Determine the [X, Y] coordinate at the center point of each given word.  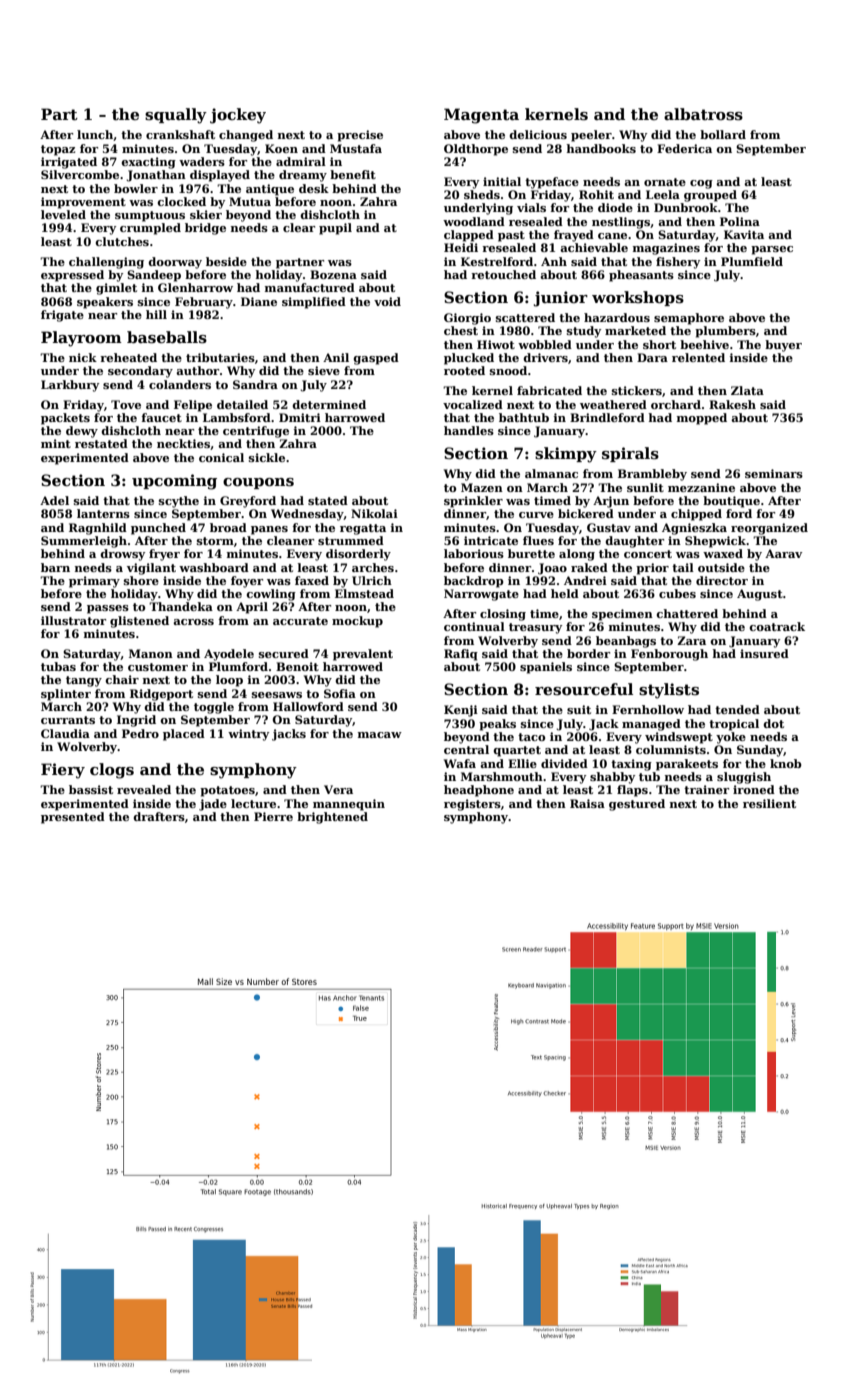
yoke [731, 738]
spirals [630, 454]
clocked [181, 201]
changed [246, 136]
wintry [248, 735]
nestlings [621, 223]
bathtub [524, 417]
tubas [58, 666]
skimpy [566, 455]
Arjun [611, 502]
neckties [183, 443]
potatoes [227, 791]
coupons [258, 483]
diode [615, 207]
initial [502, 181]
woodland [474, 221]
